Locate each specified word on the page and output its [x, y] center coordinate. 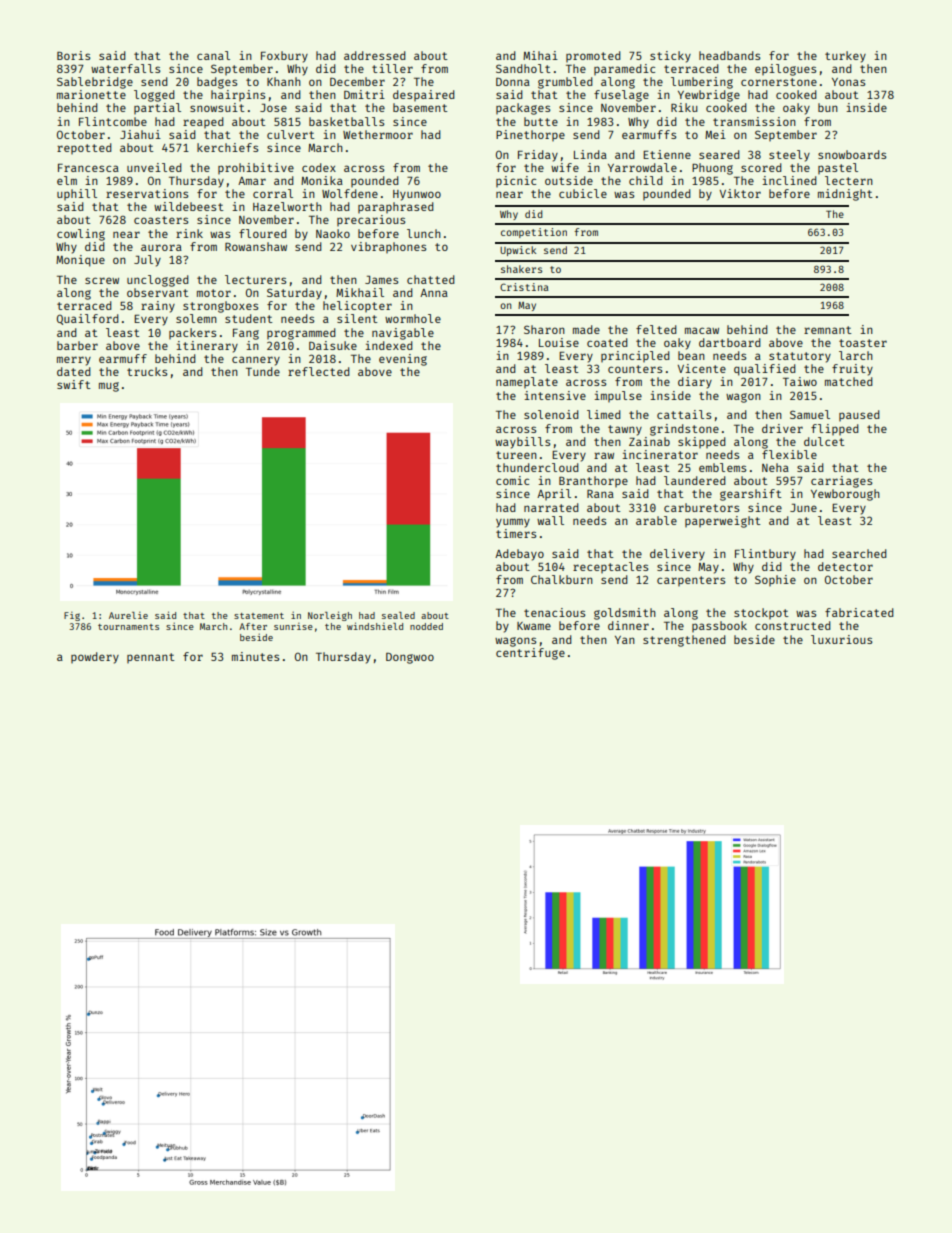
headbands [729, 55]
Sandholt [523, 68]
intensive [555, 395]
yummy [513, 523]
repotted [84, 148]
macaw [702, 330]
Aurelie [128, 615]
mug [109, 387]
